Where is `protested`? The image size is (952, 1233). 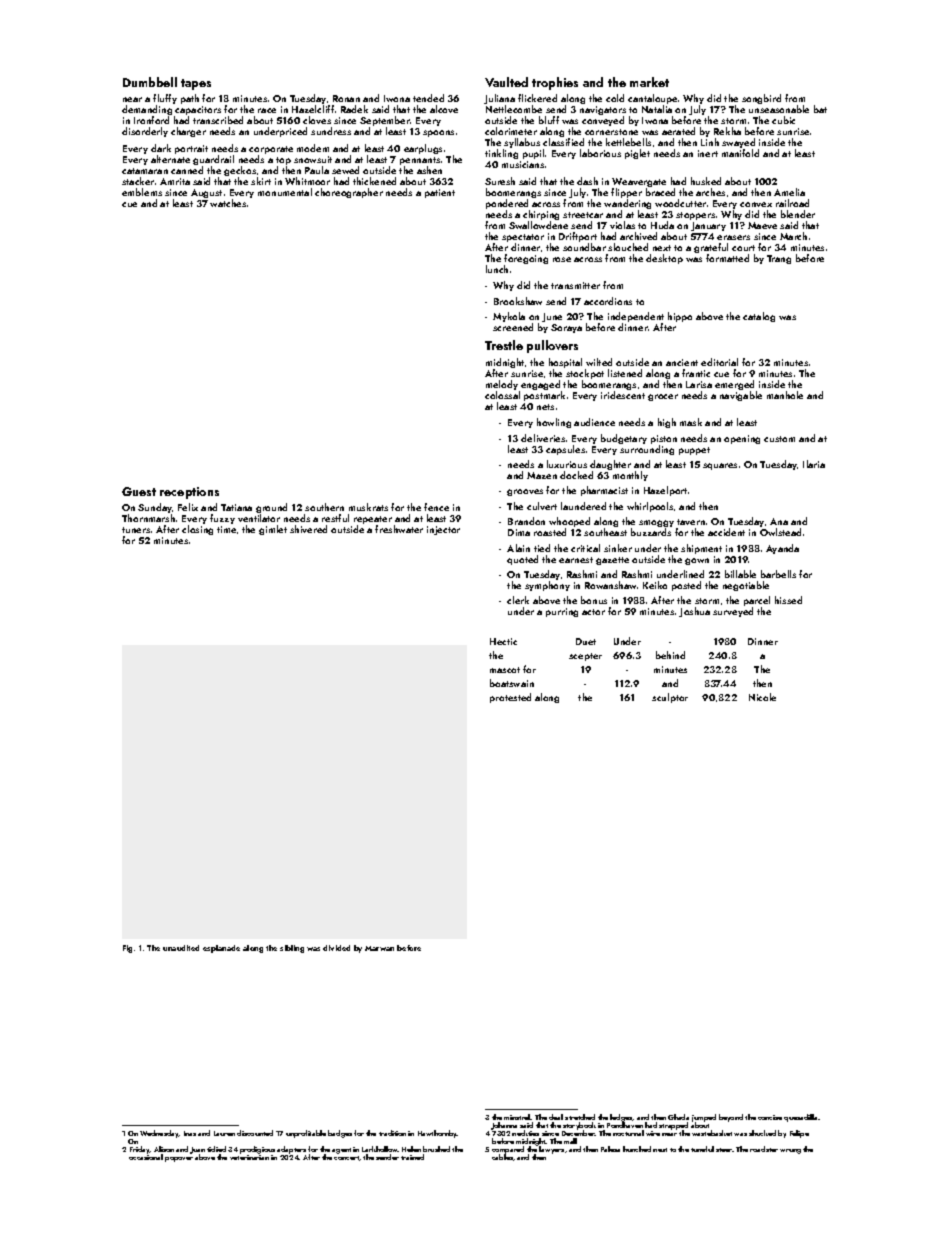 protested is located at coordinates (510, 698).
